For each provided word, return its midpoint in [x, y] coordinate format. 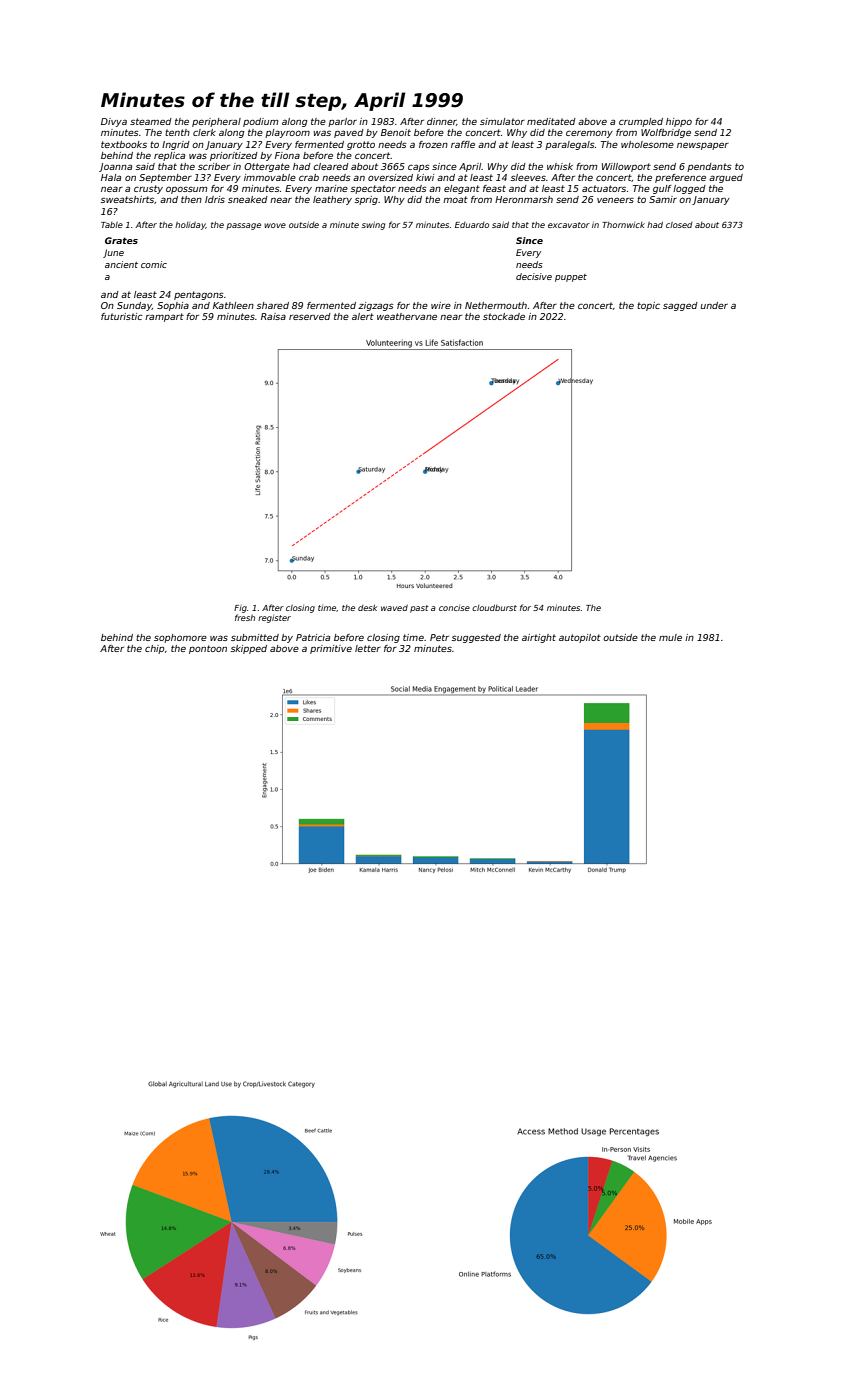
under [714, 305]
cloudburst [494, 607]
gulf [662, 189]
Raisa [273, 316]
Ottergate [267, 167]
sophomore [180, 638]
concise [454, 608]
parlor [342, 122]
